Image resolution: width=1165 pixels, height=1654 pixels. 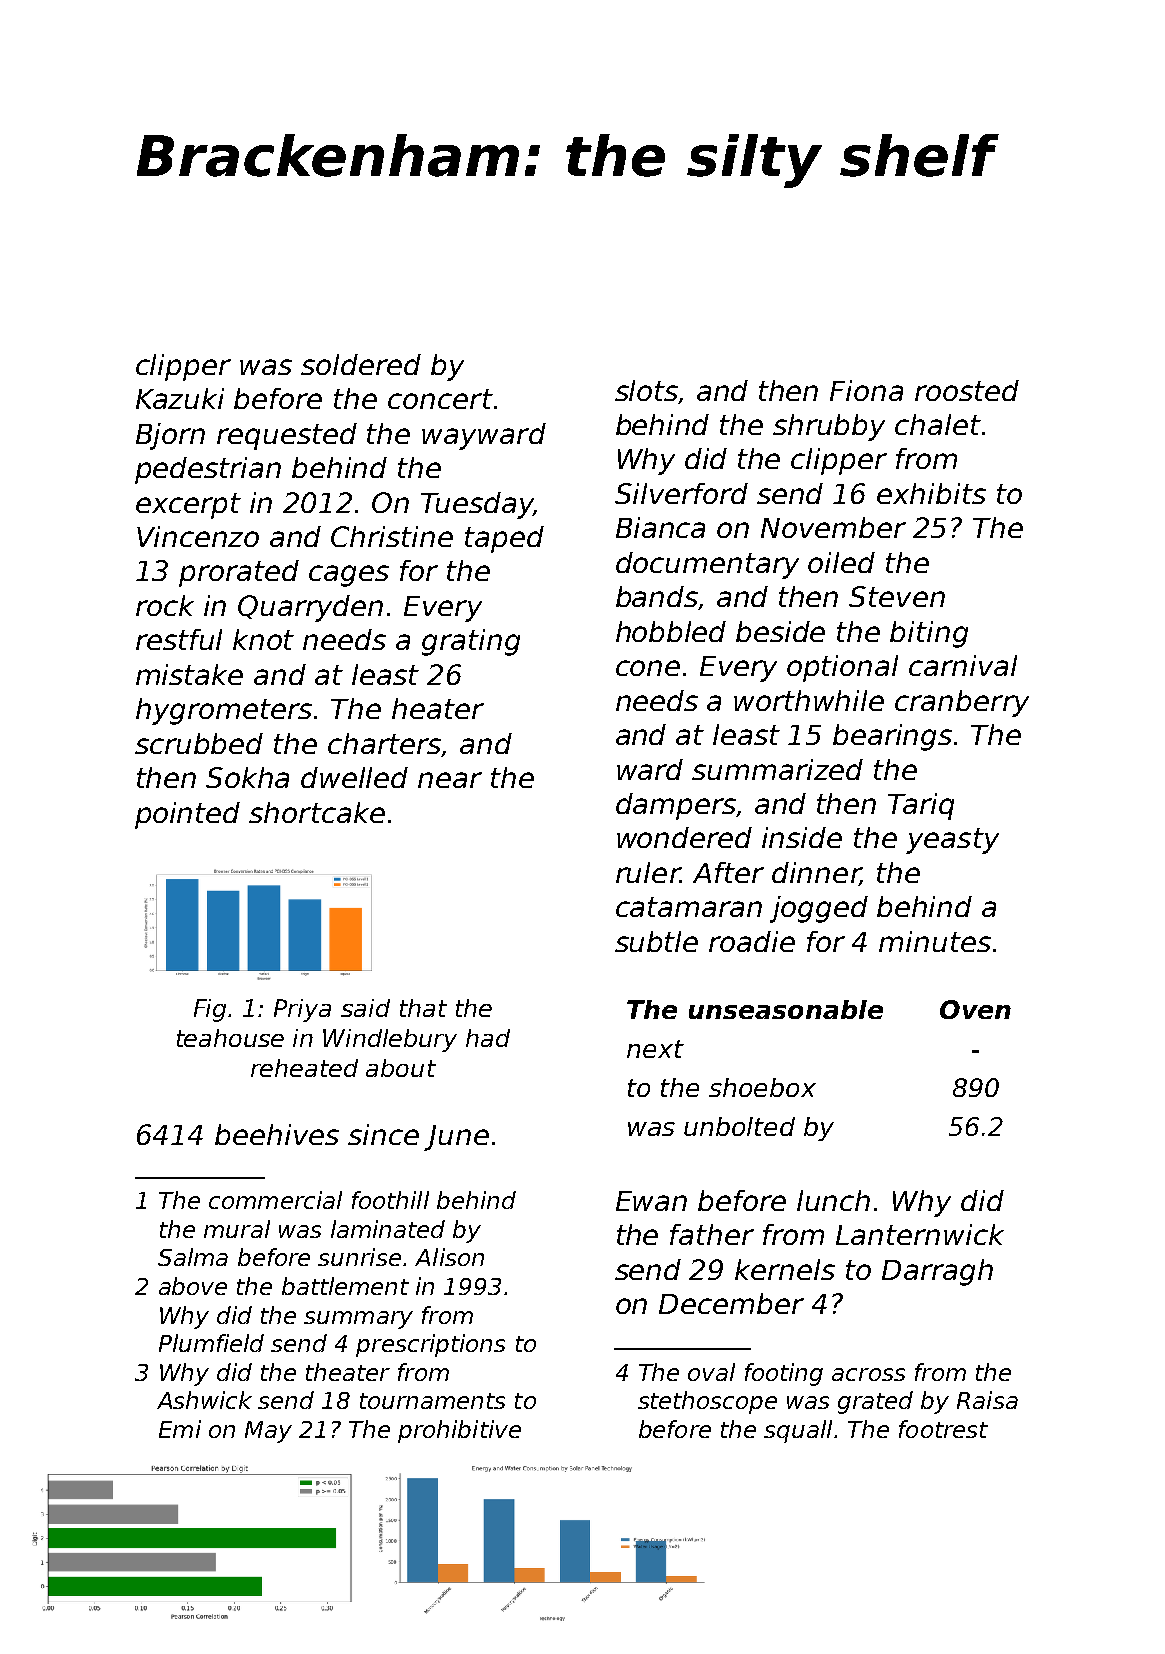 What do you see at coordinates (188, 506) in the document?
I see `excerpt` at bounding box center [188, 506].
